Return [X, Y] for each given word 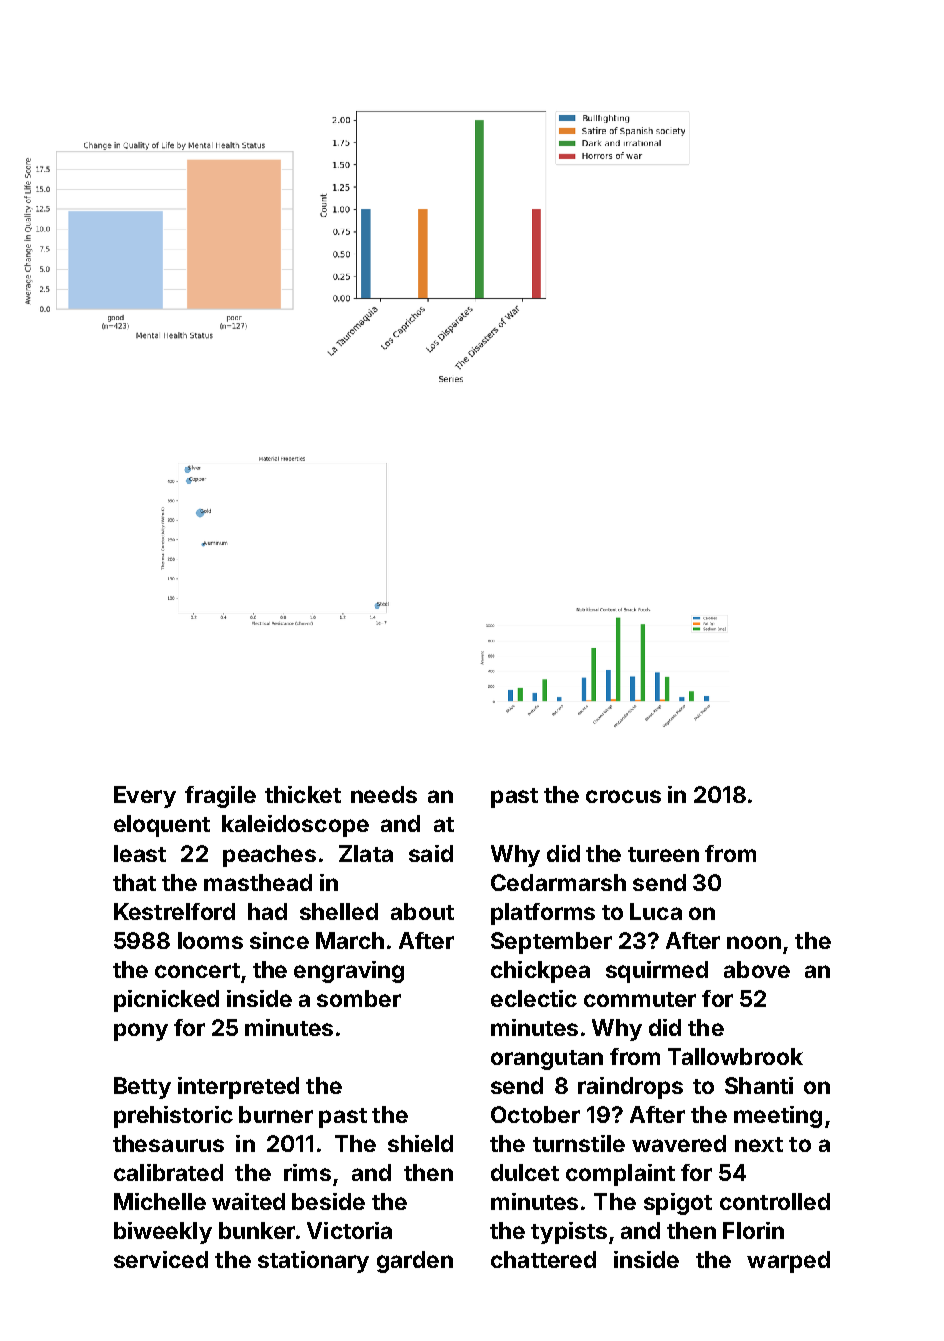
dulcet [525, 1172]
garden [415, 1262]
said [431, 853]
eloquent [162, 826]
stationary [313, 1262]
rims [307, 1172]
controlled [775, 1201]
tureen [663, 854]
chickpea [540, 972]
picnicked [166, 1001]
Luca [656, 911]
